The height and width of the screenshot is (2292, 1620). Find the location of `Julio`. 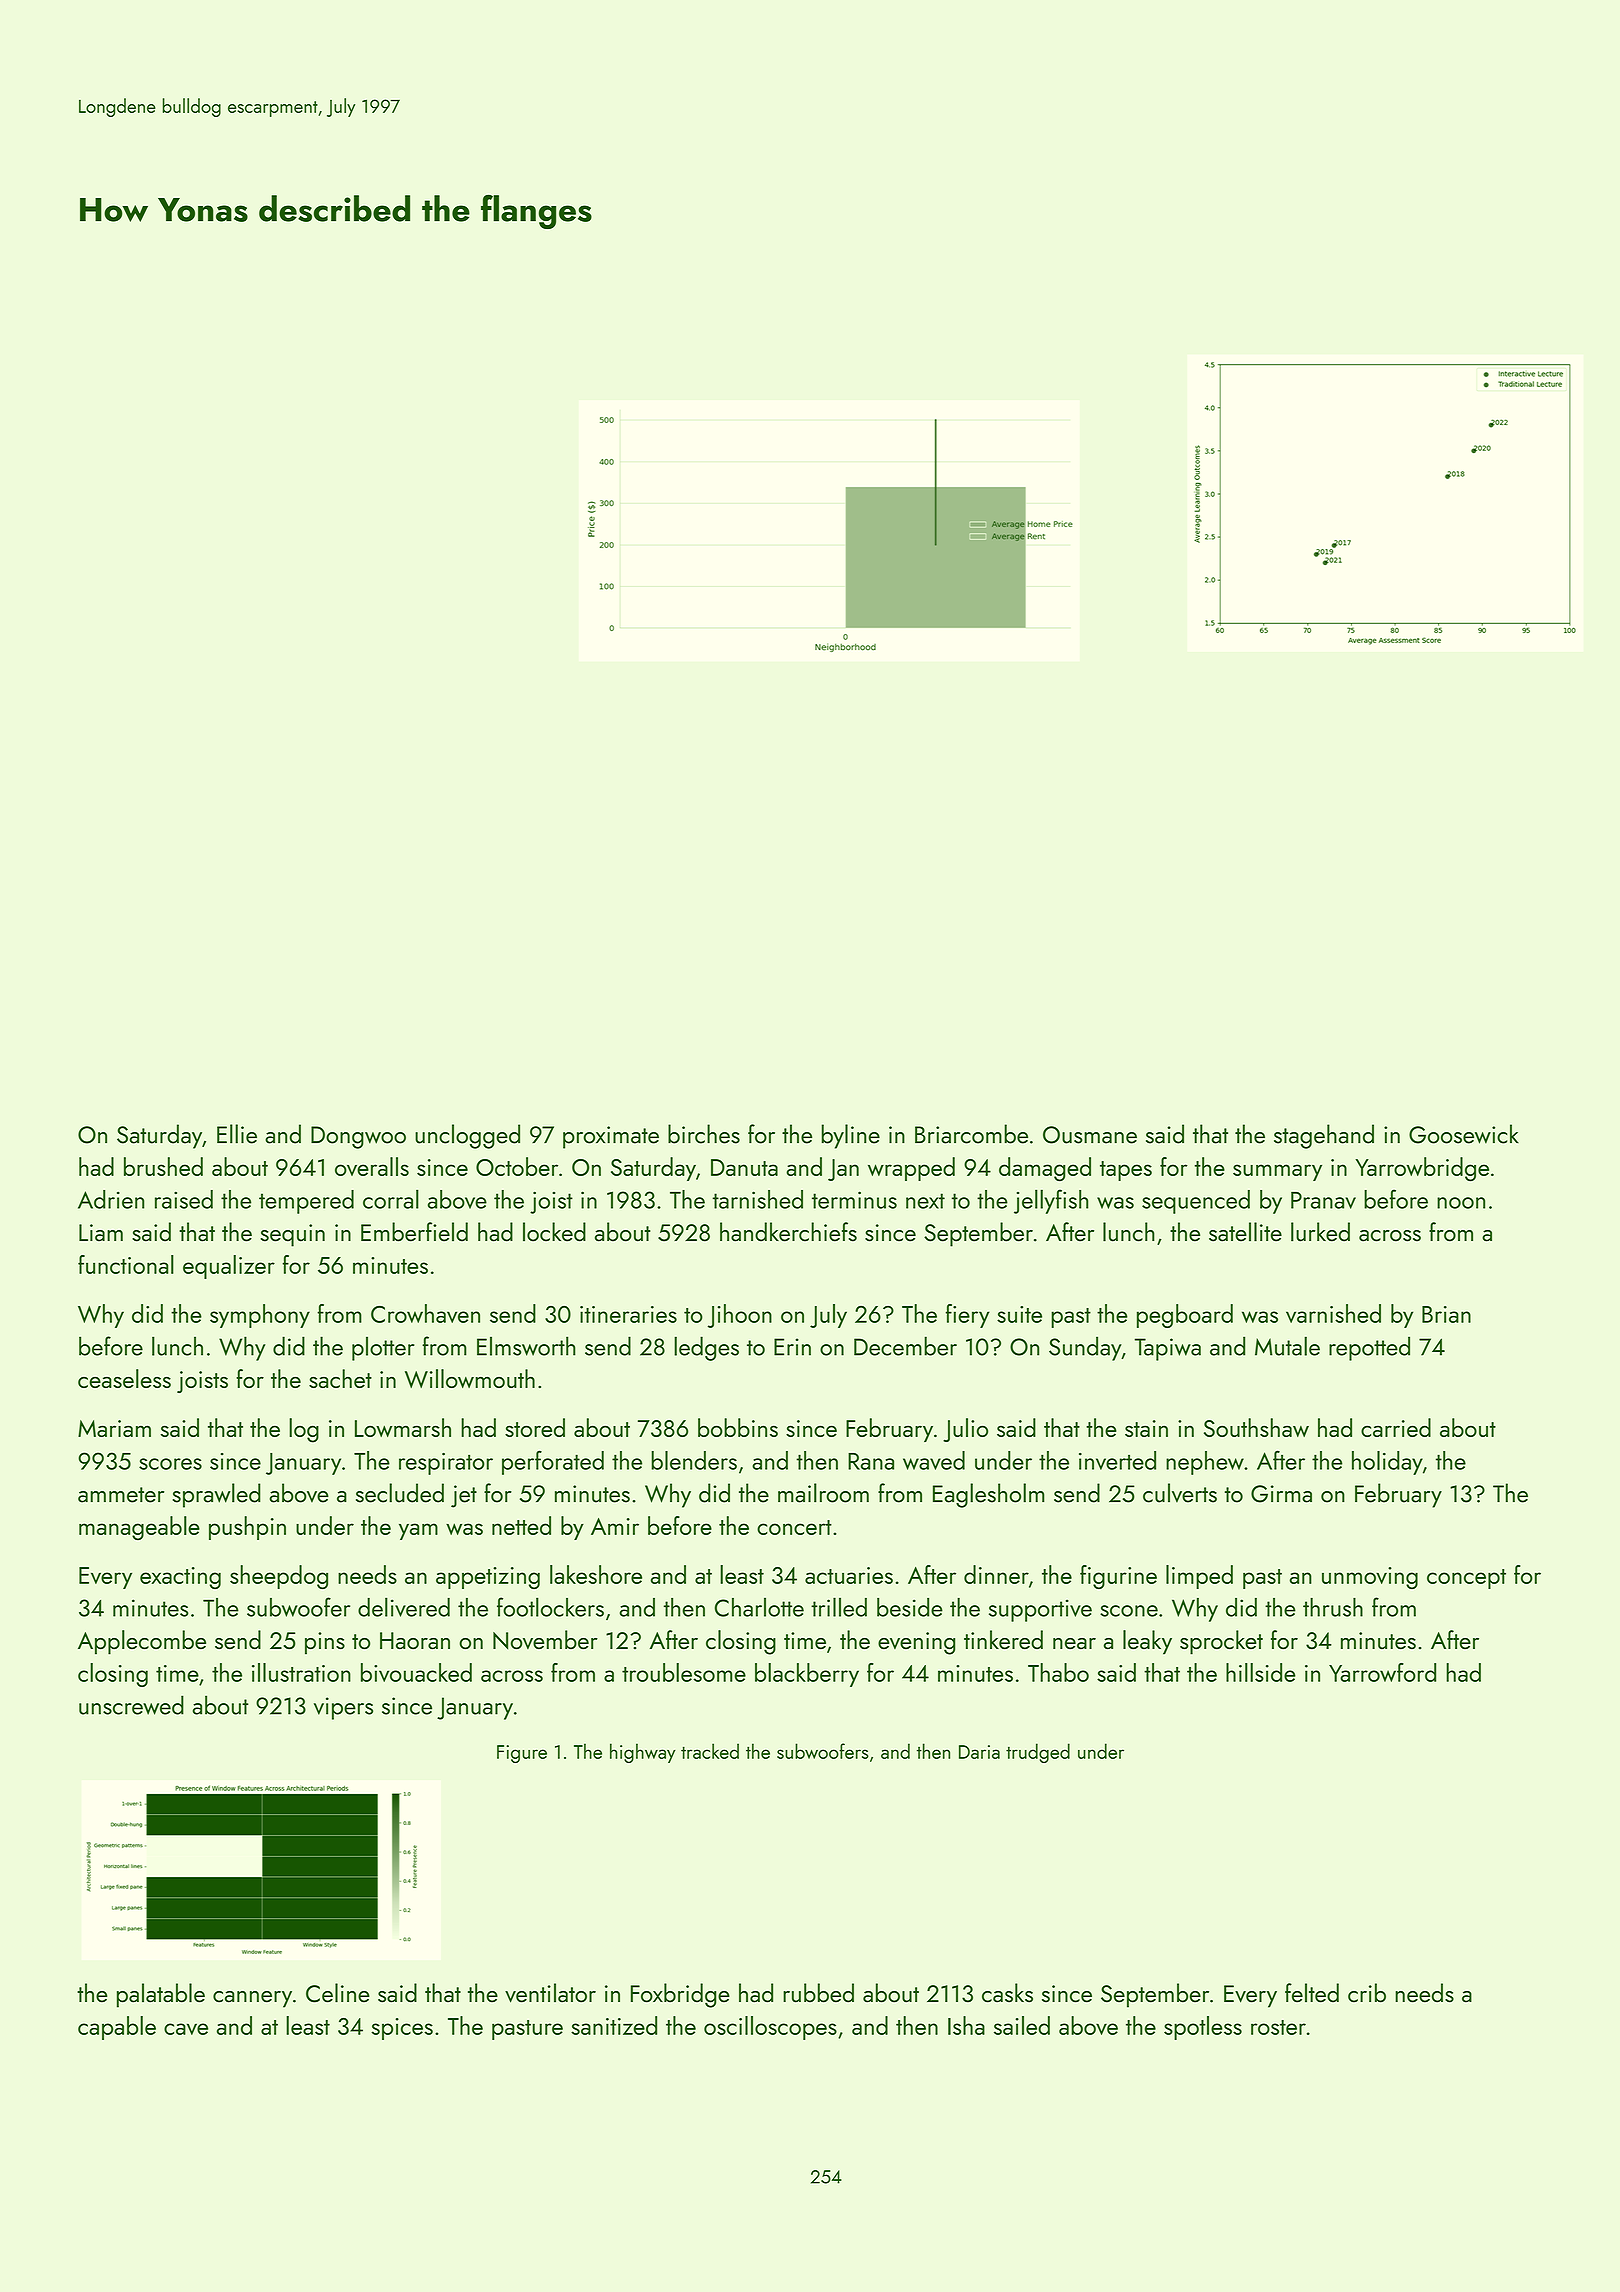

Julio is located at coordinates (965, 1430).
